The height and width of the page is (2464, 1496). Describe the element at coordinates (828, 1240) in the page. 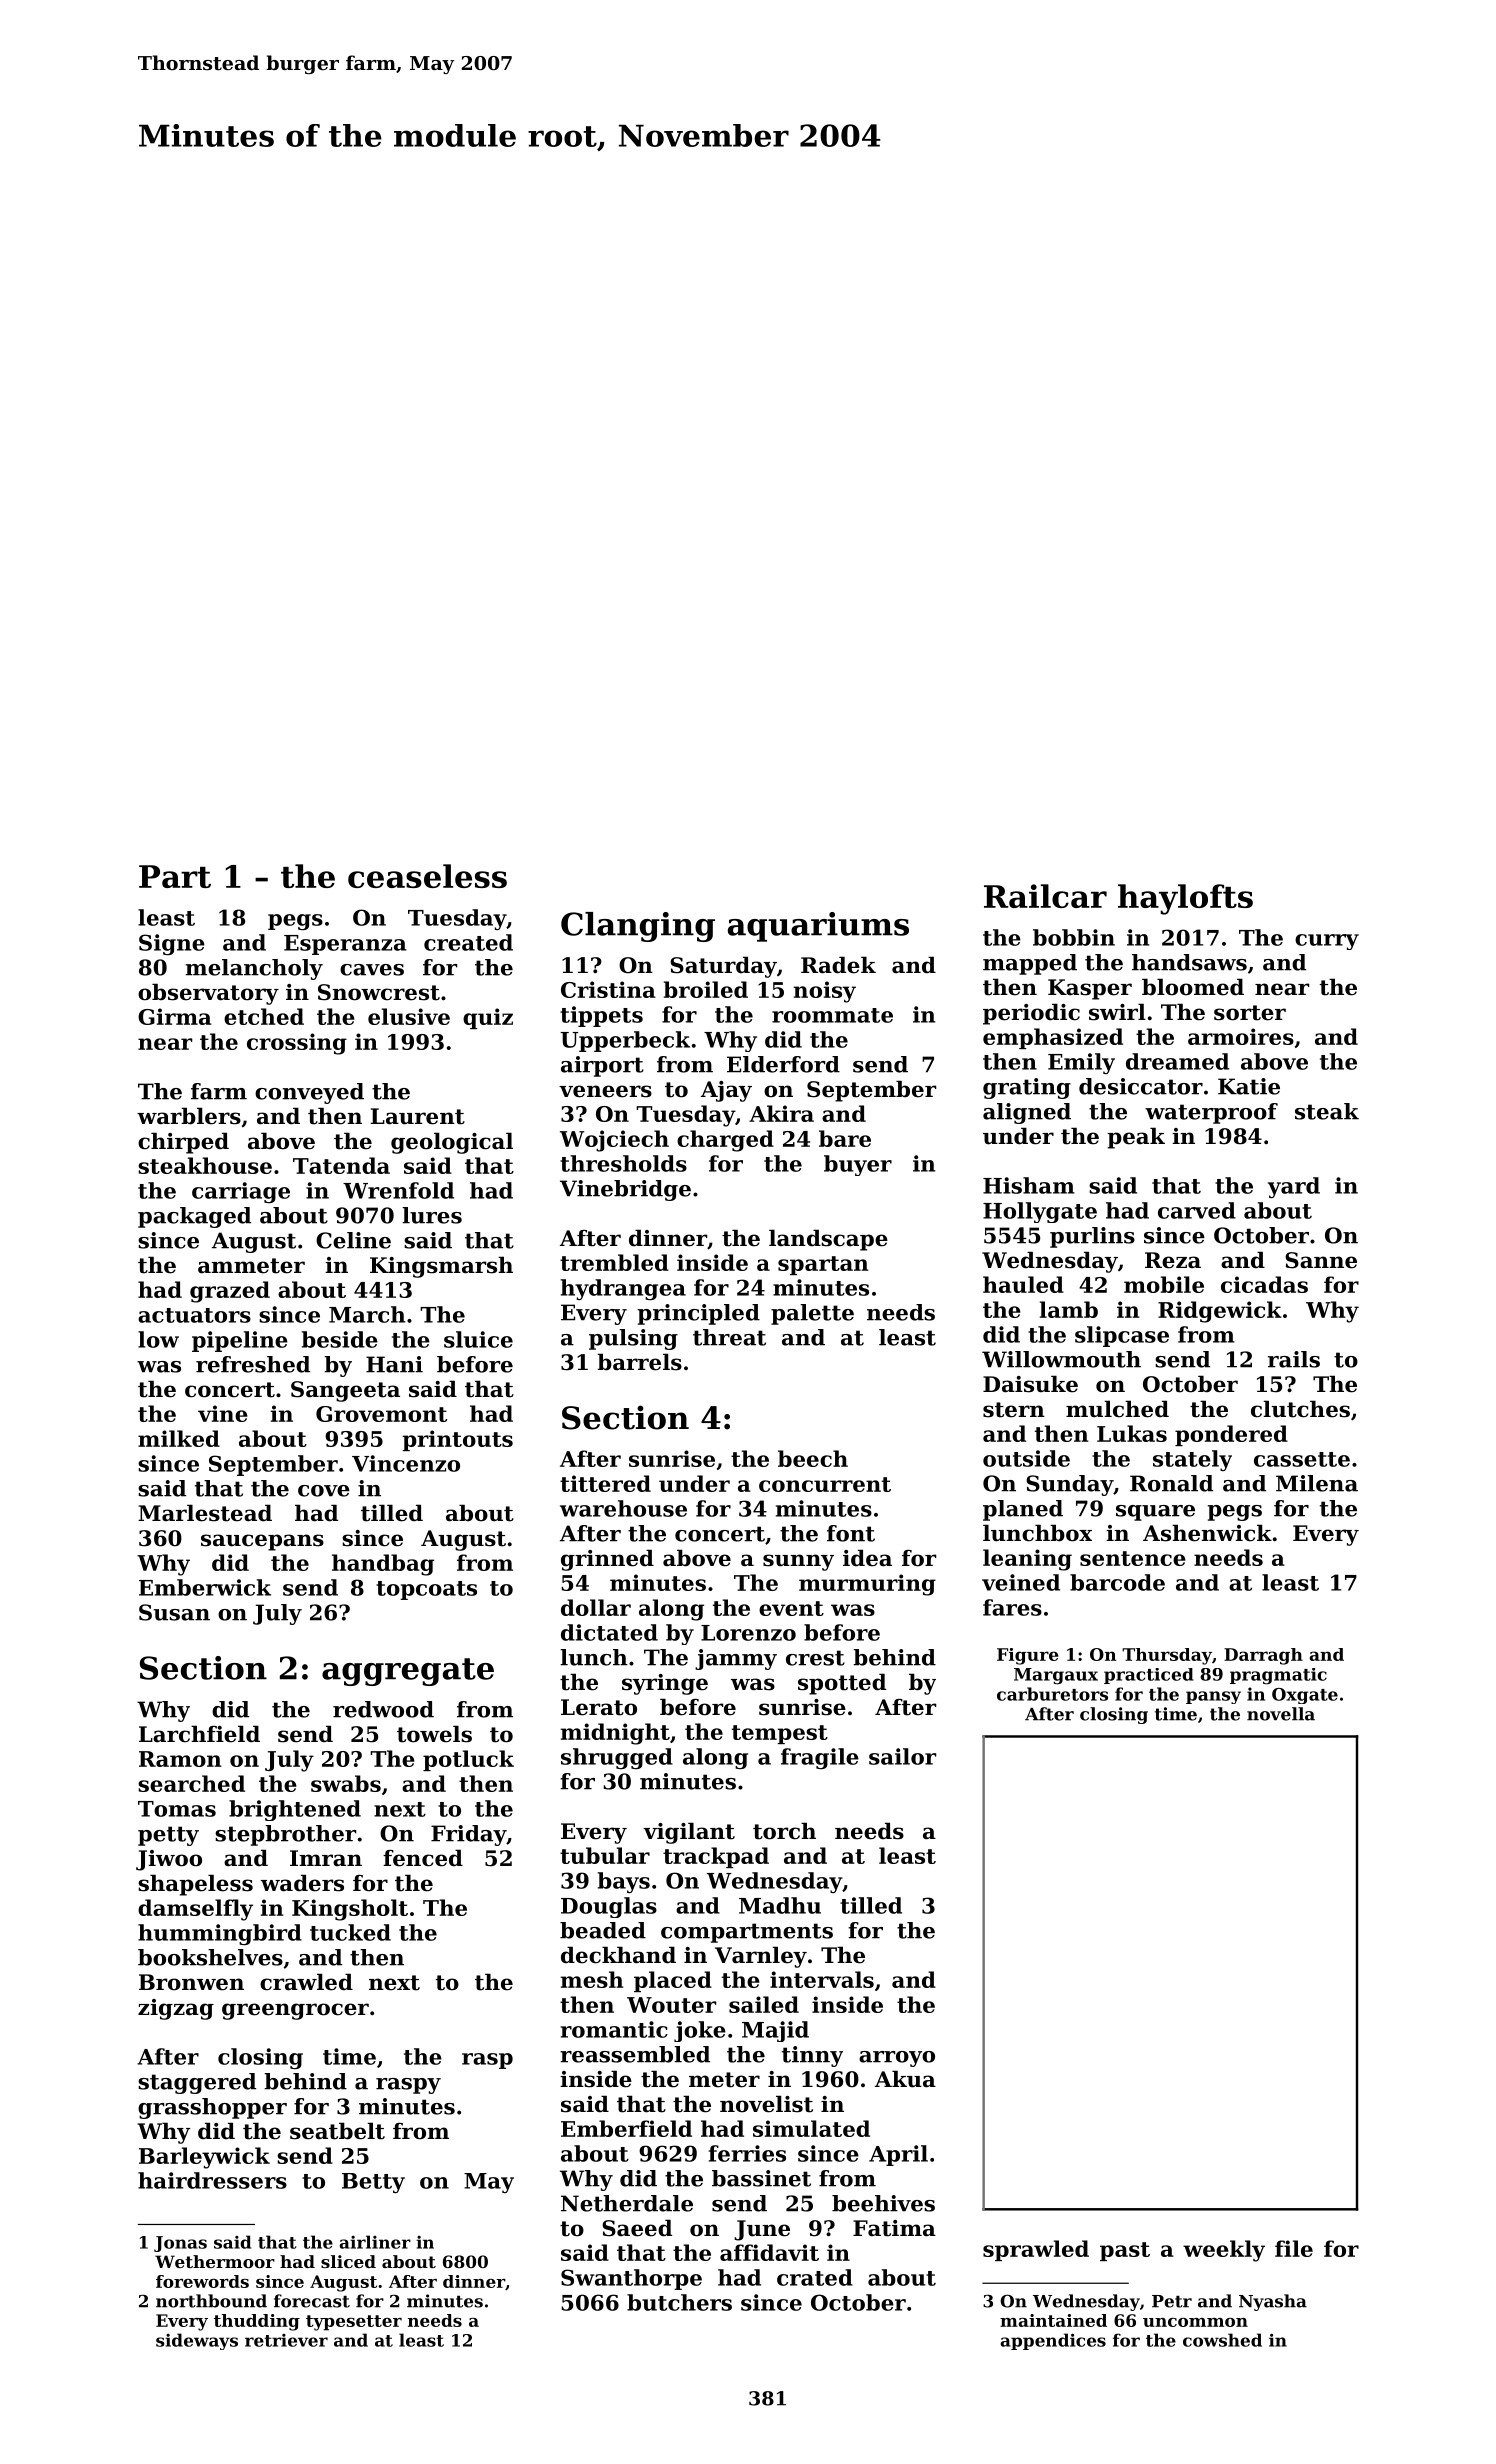

I see `landscape` at that location.
